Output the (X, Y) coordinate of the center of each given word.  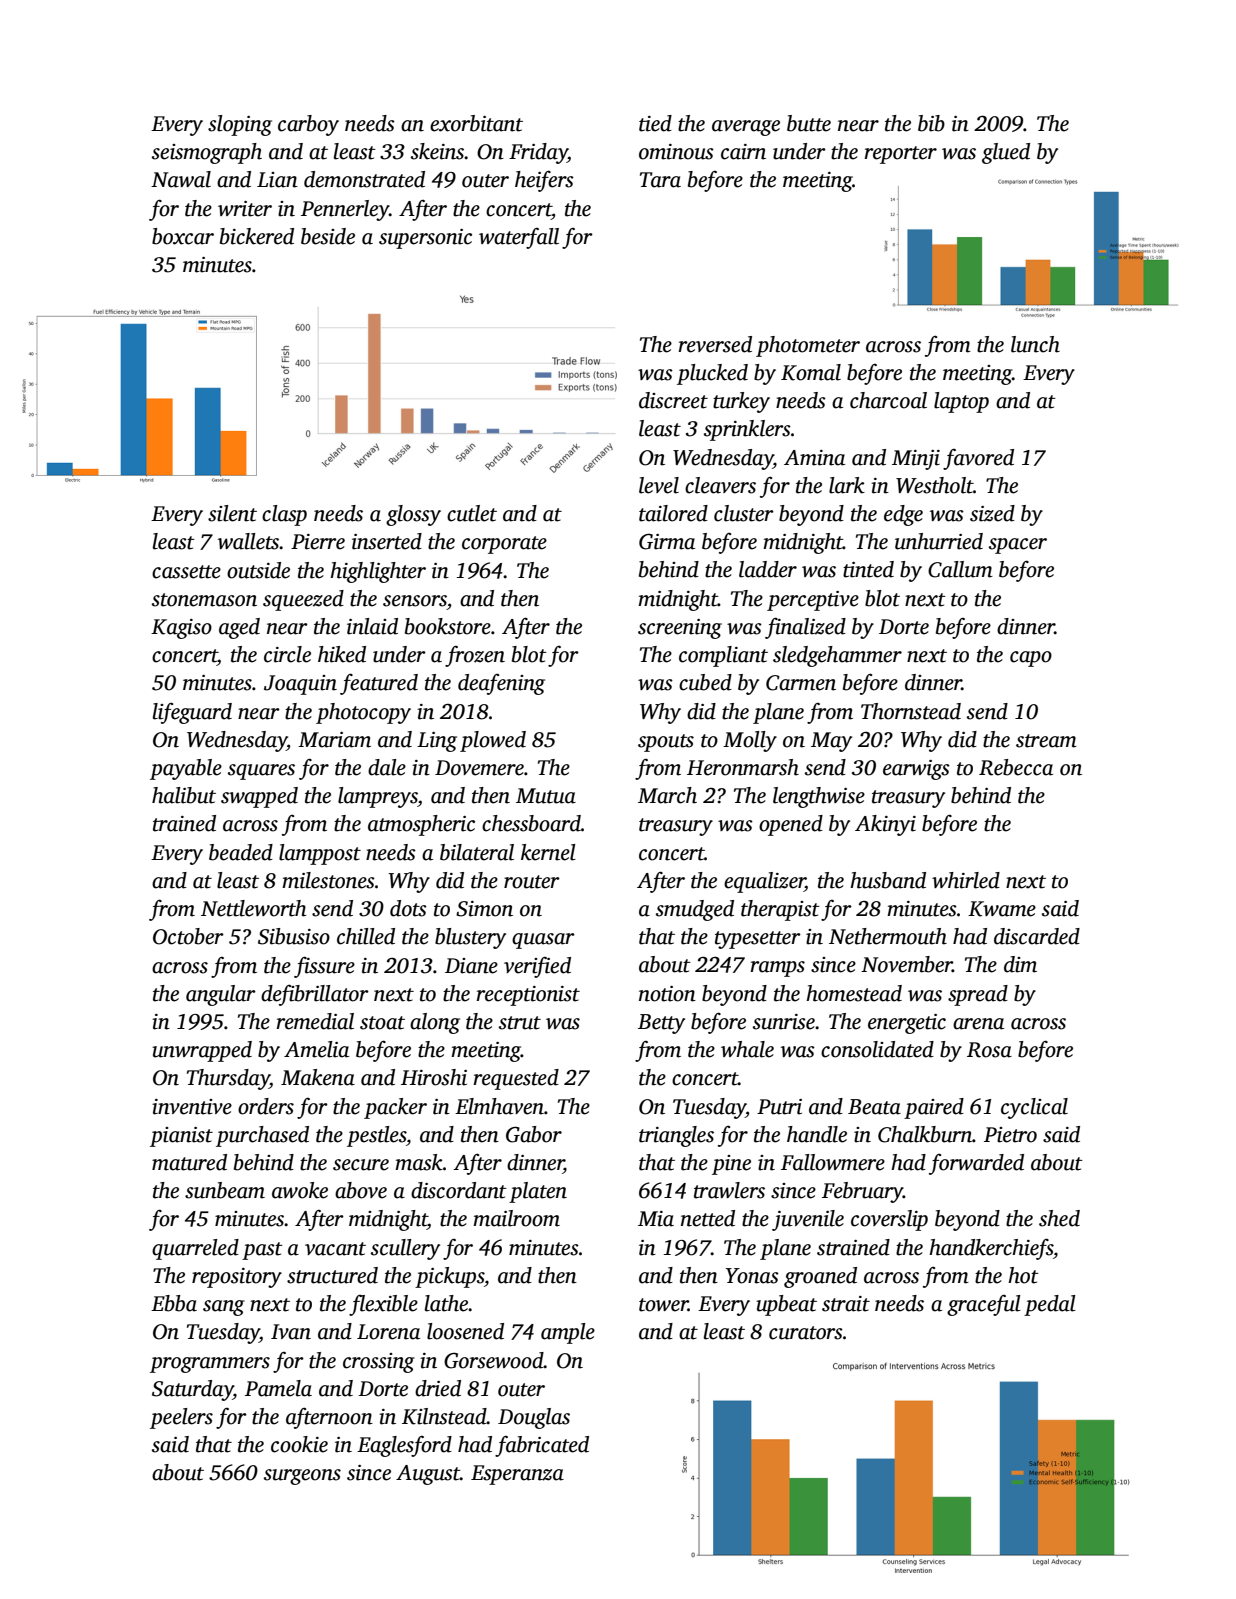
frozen (475, 656)
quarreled (195, 1249)
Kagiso (181, 629)
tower (663, 1305)
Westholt (935, 485)
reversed (715, 344)
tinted (868, 569)
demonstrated (364, 179)
